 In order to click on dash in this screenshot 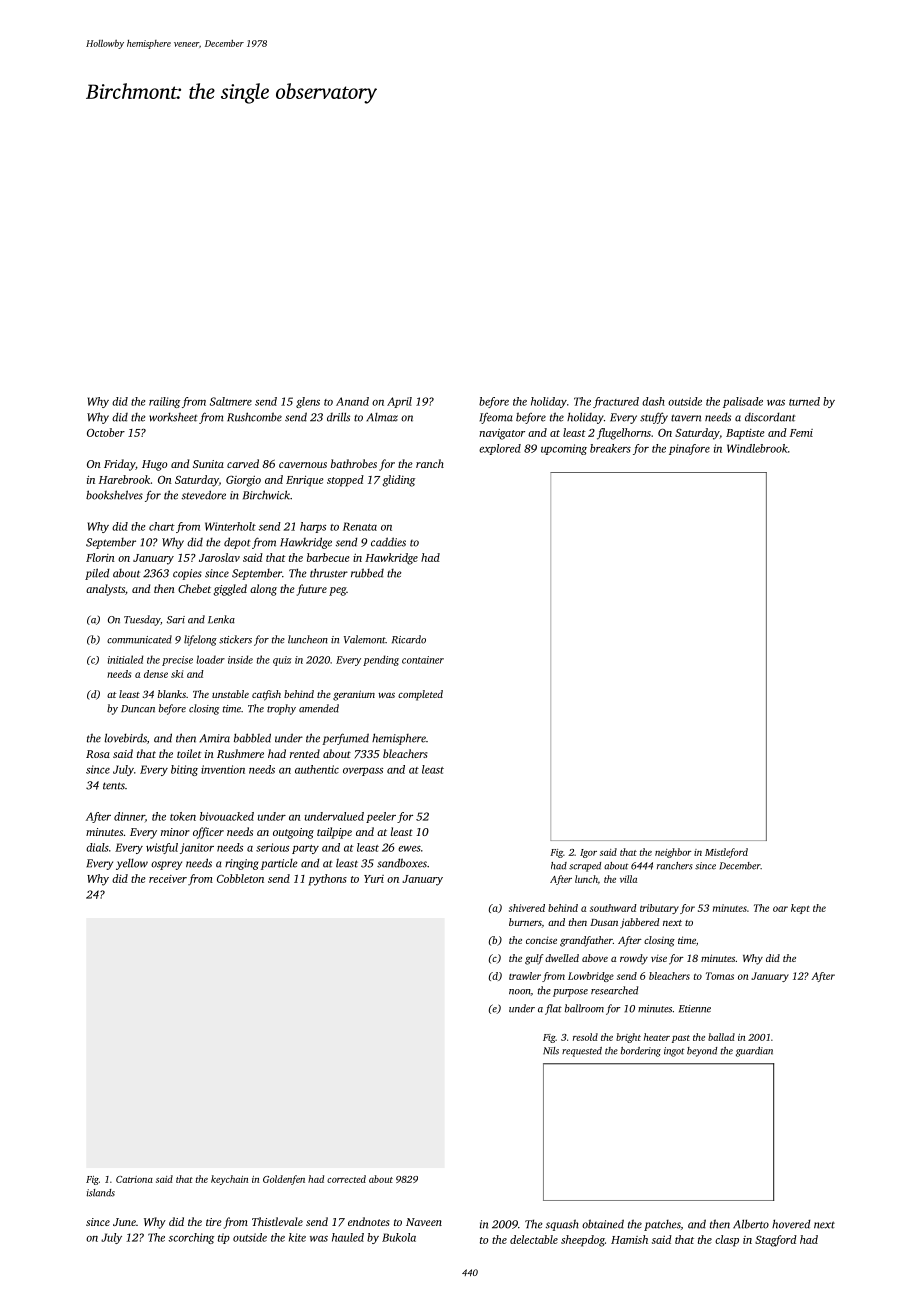, I will do `click(653, 401)`.
